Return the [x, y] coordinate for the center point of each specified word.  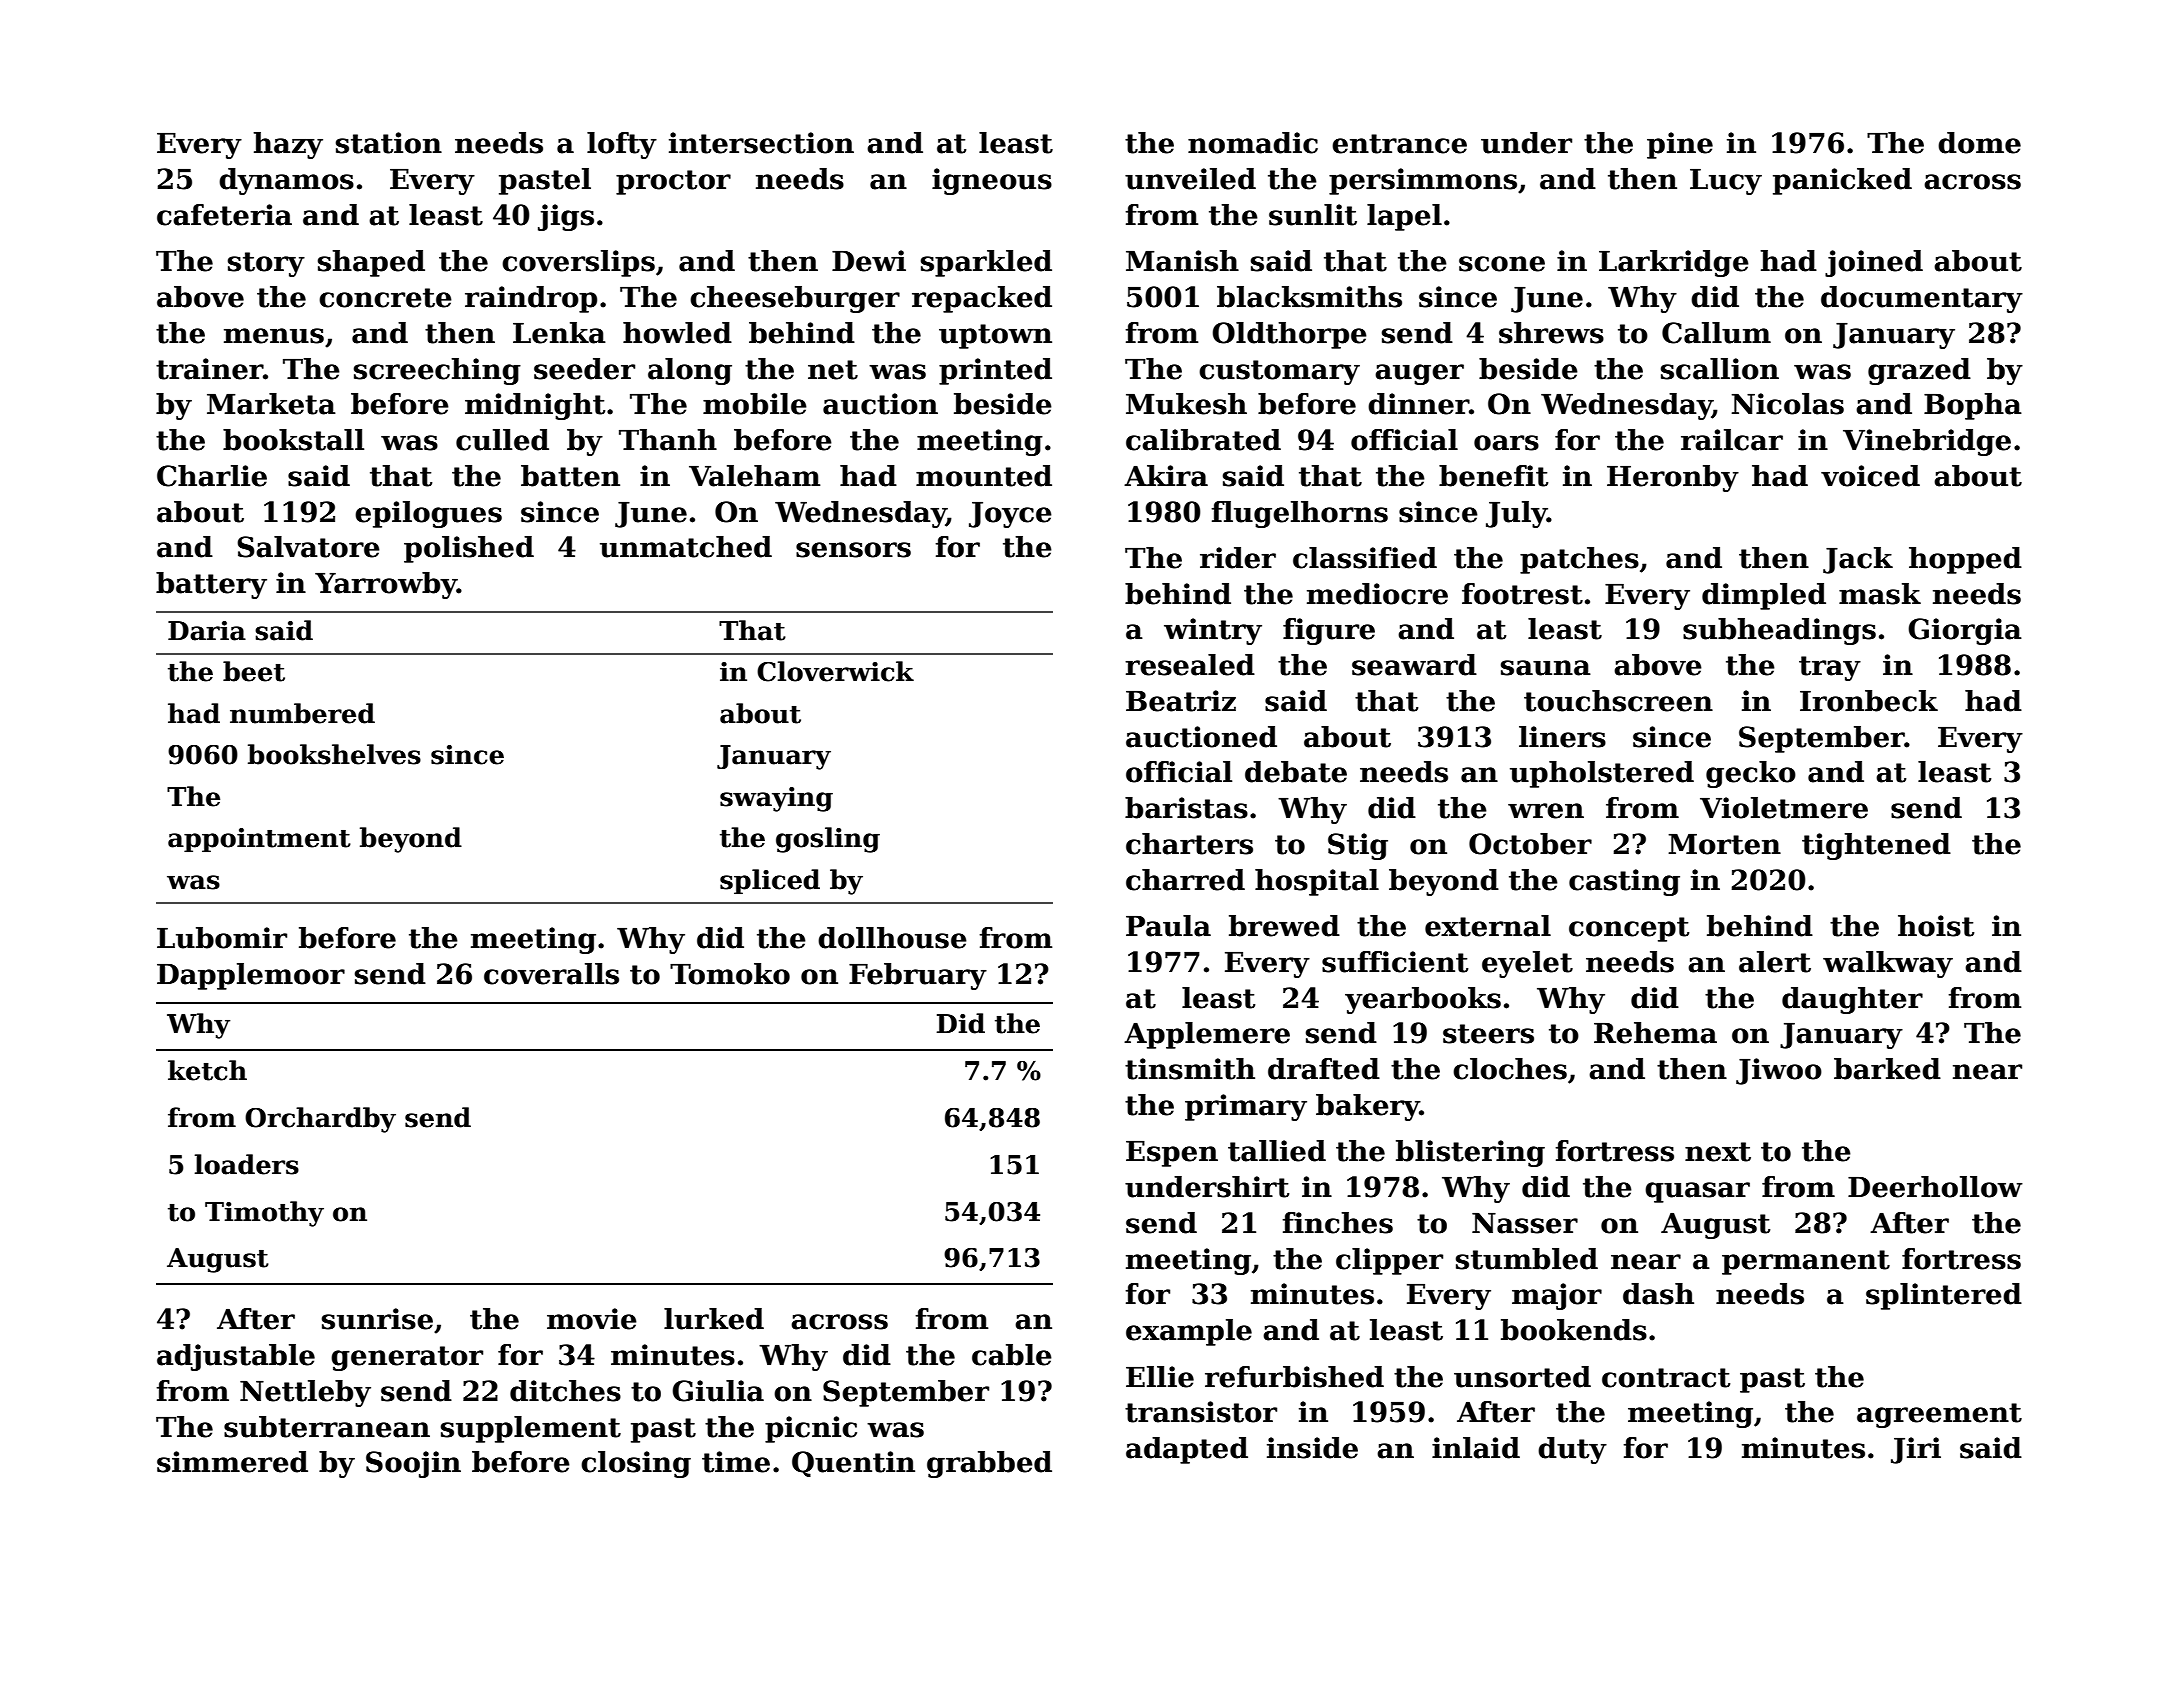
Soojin [413, 1464]
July [1516, 514]
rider [1238, 558]
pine [1680, 145]
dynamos [286, 181]
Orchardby [320, 1120]
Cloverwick [835, 671]
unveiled [1190, 179]
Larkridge [1674, 263]
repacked [982, 299]
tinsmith [1190, 1069]
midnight [535, 406]
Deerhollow [1935, 1187]
